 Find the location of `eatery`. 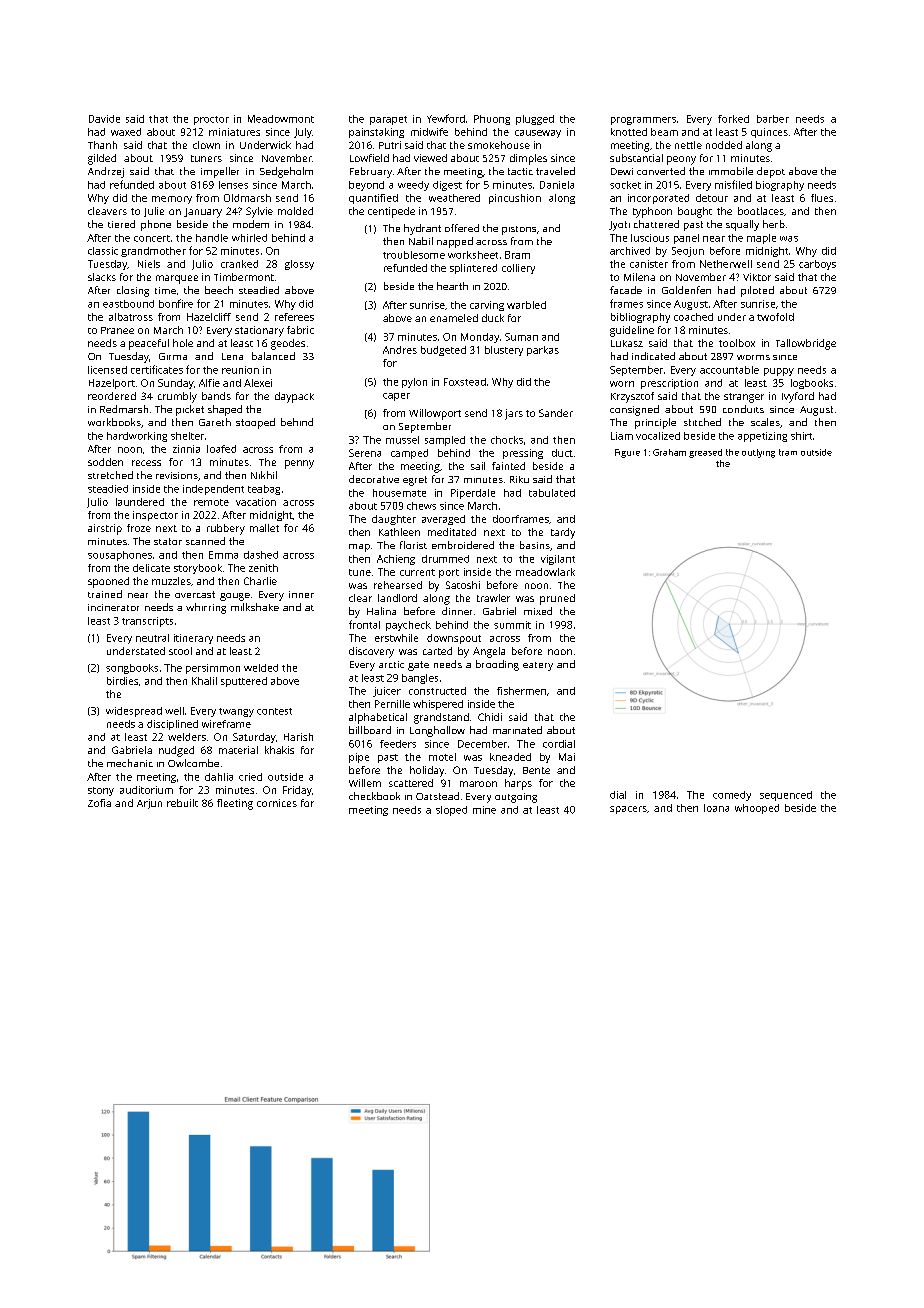

eatery is located at coordinates (538, 666).
